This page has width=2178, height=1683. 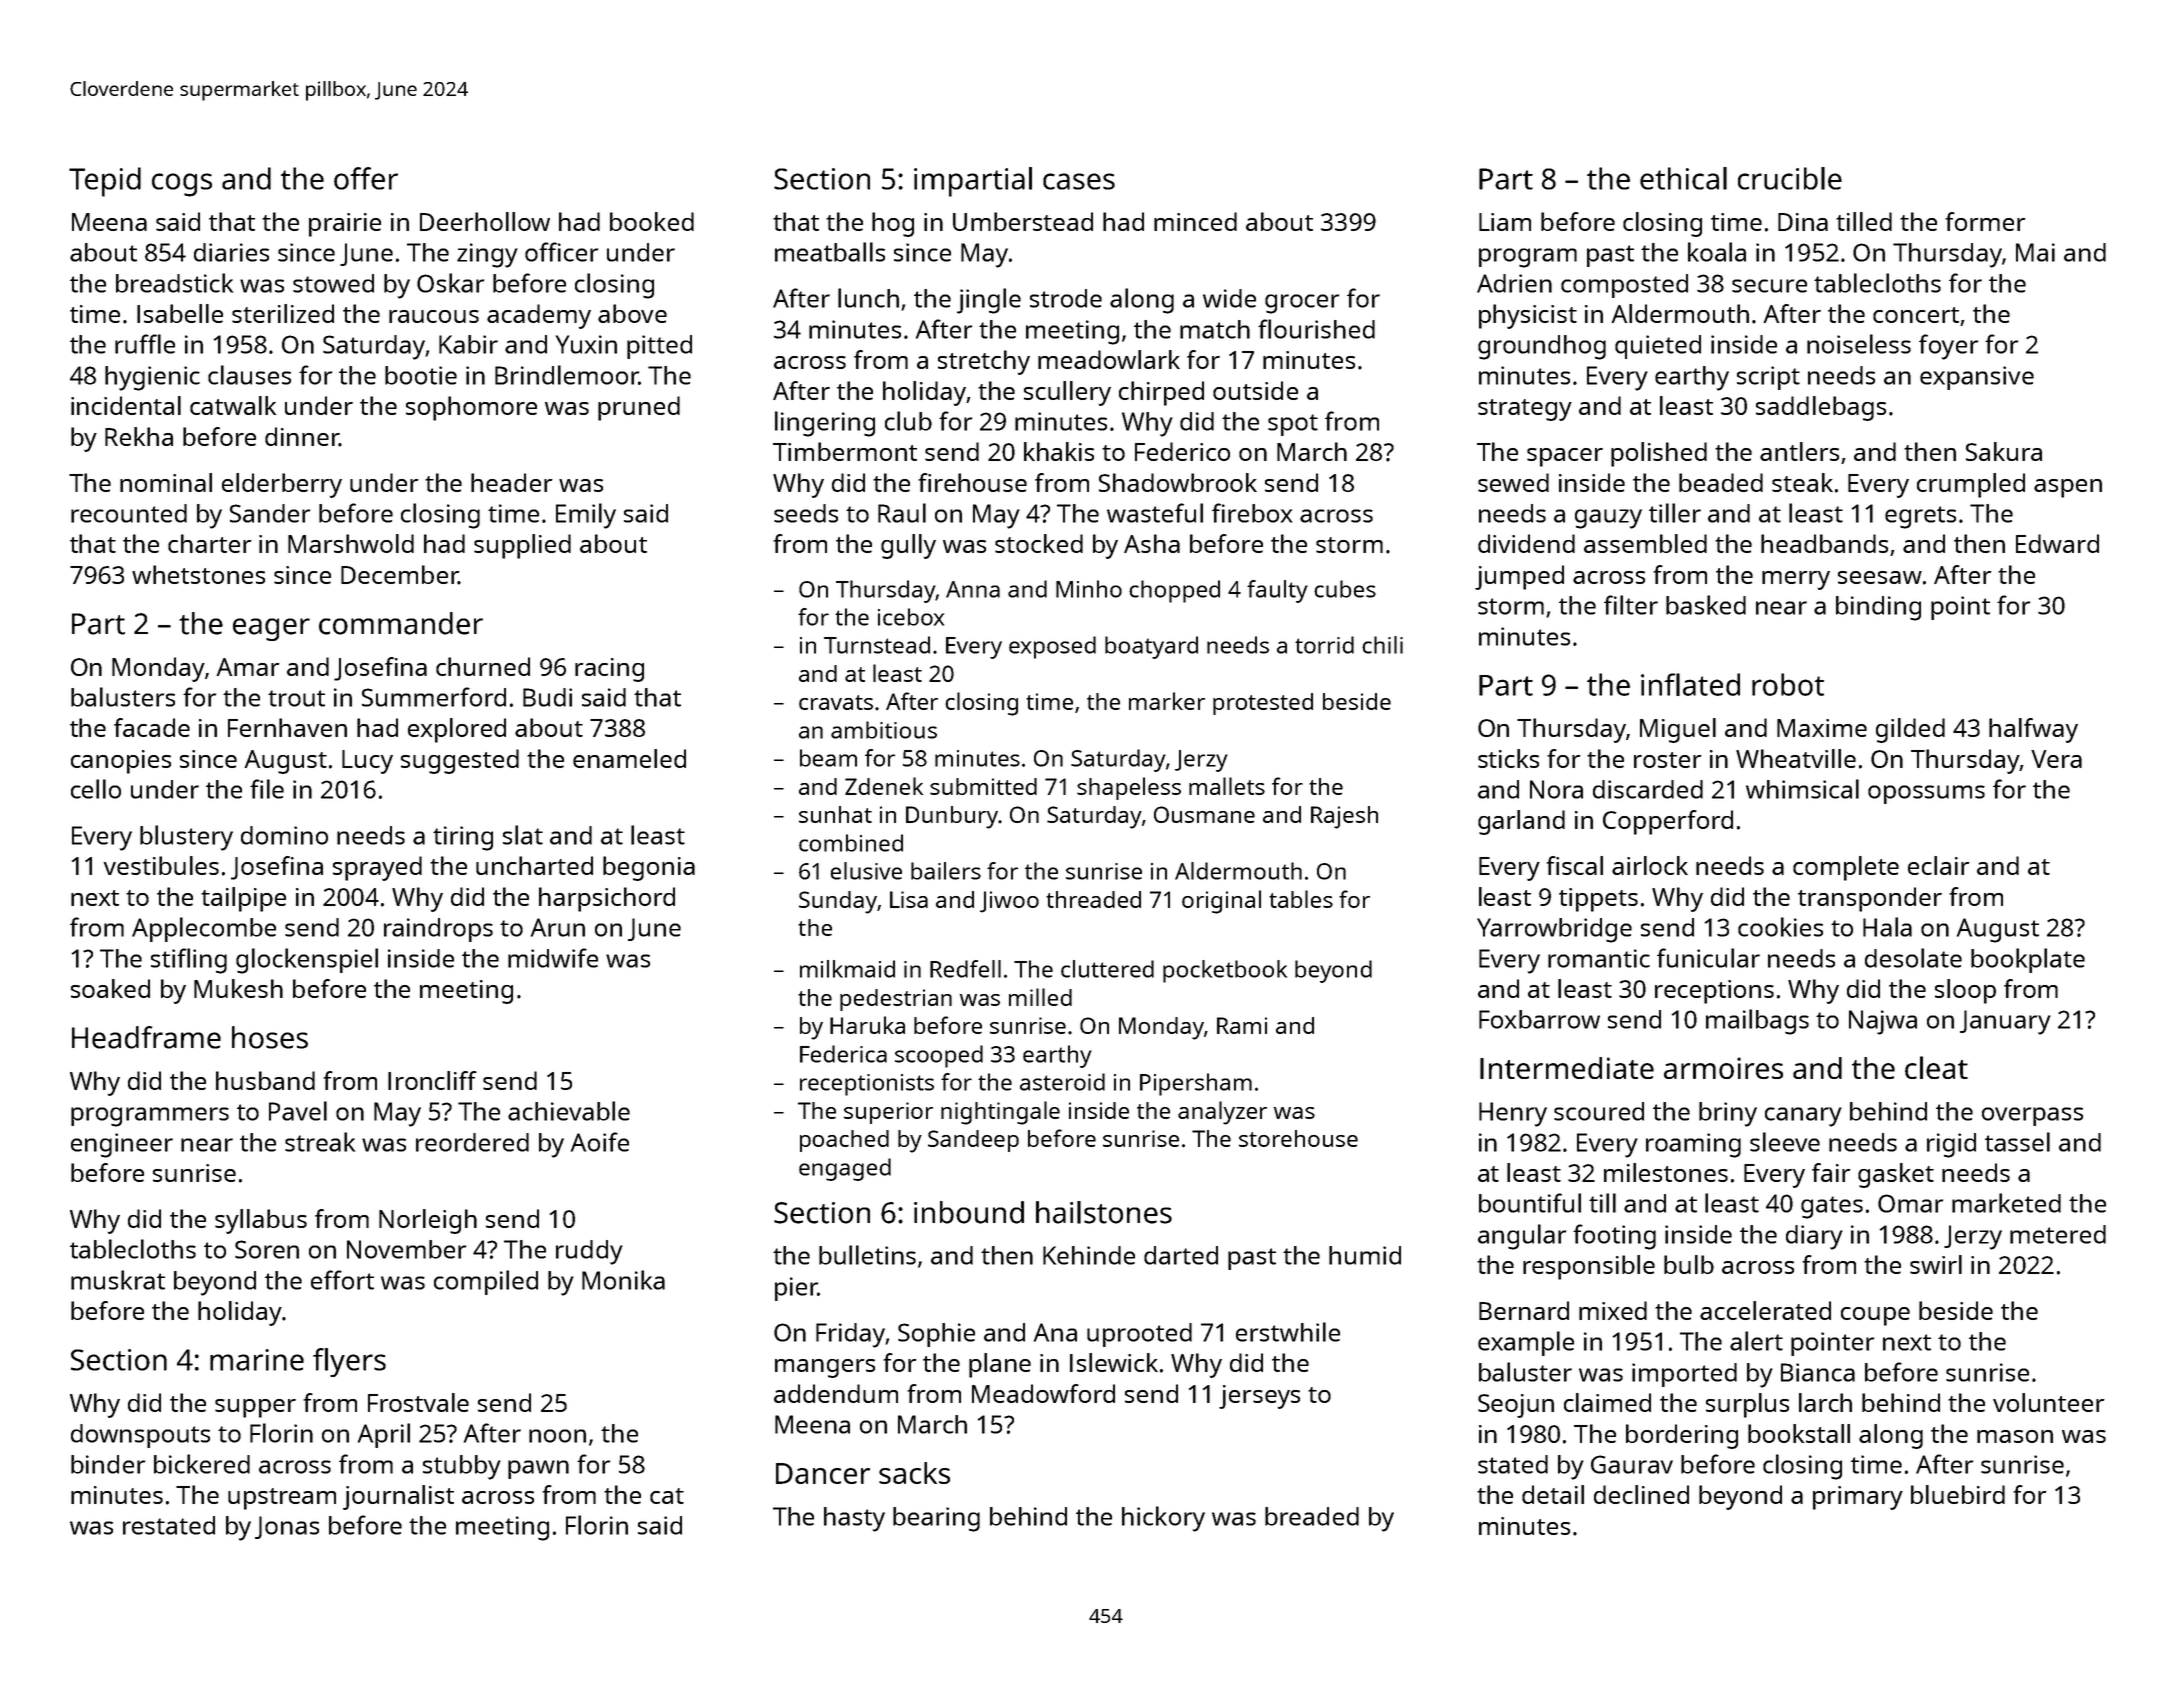 What do you see at coordinates (659, 347) in the page?
I see `pitted` at bounding box center [659, 347].
